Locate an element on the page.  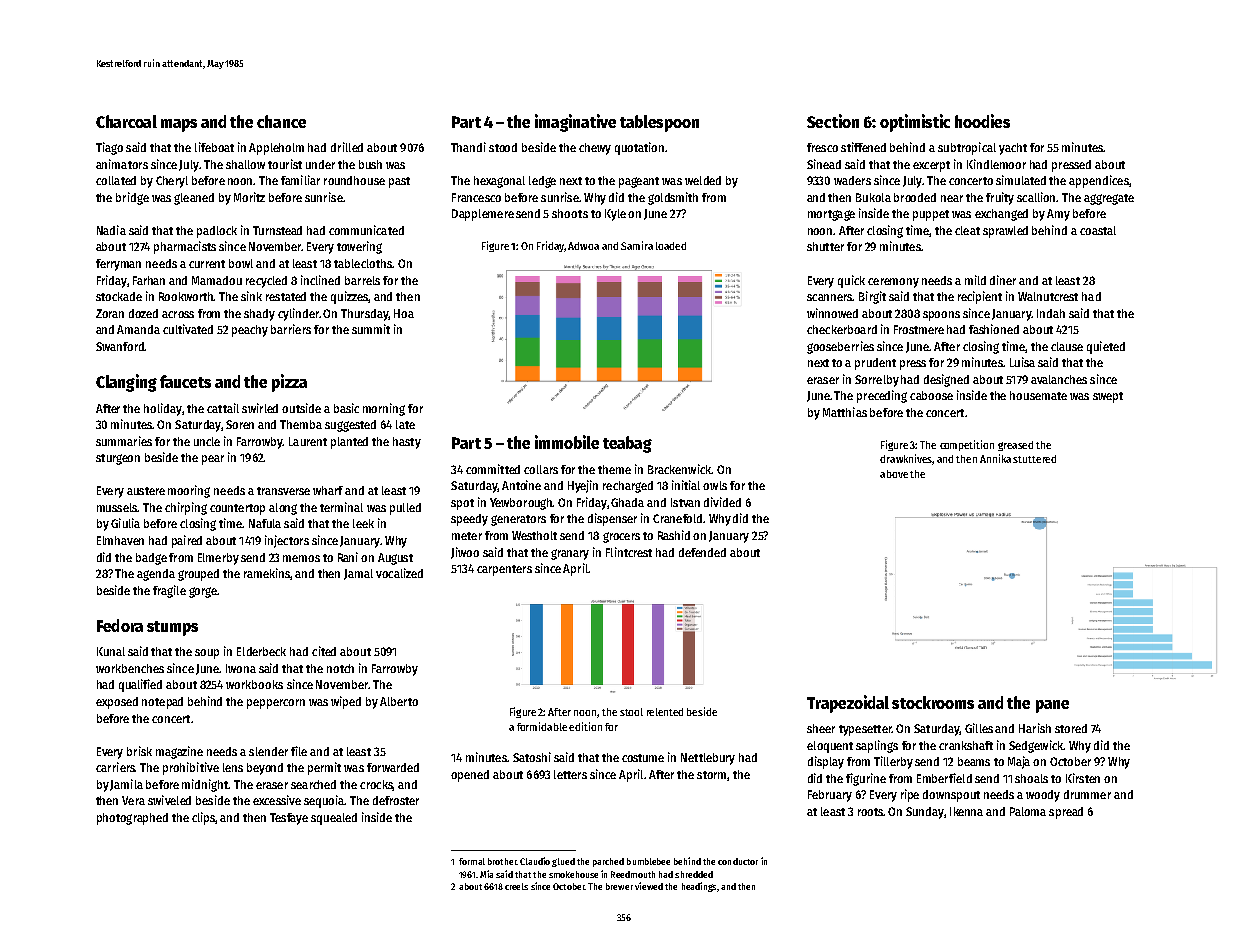
Jamila is located at coordinates (126, 785).
